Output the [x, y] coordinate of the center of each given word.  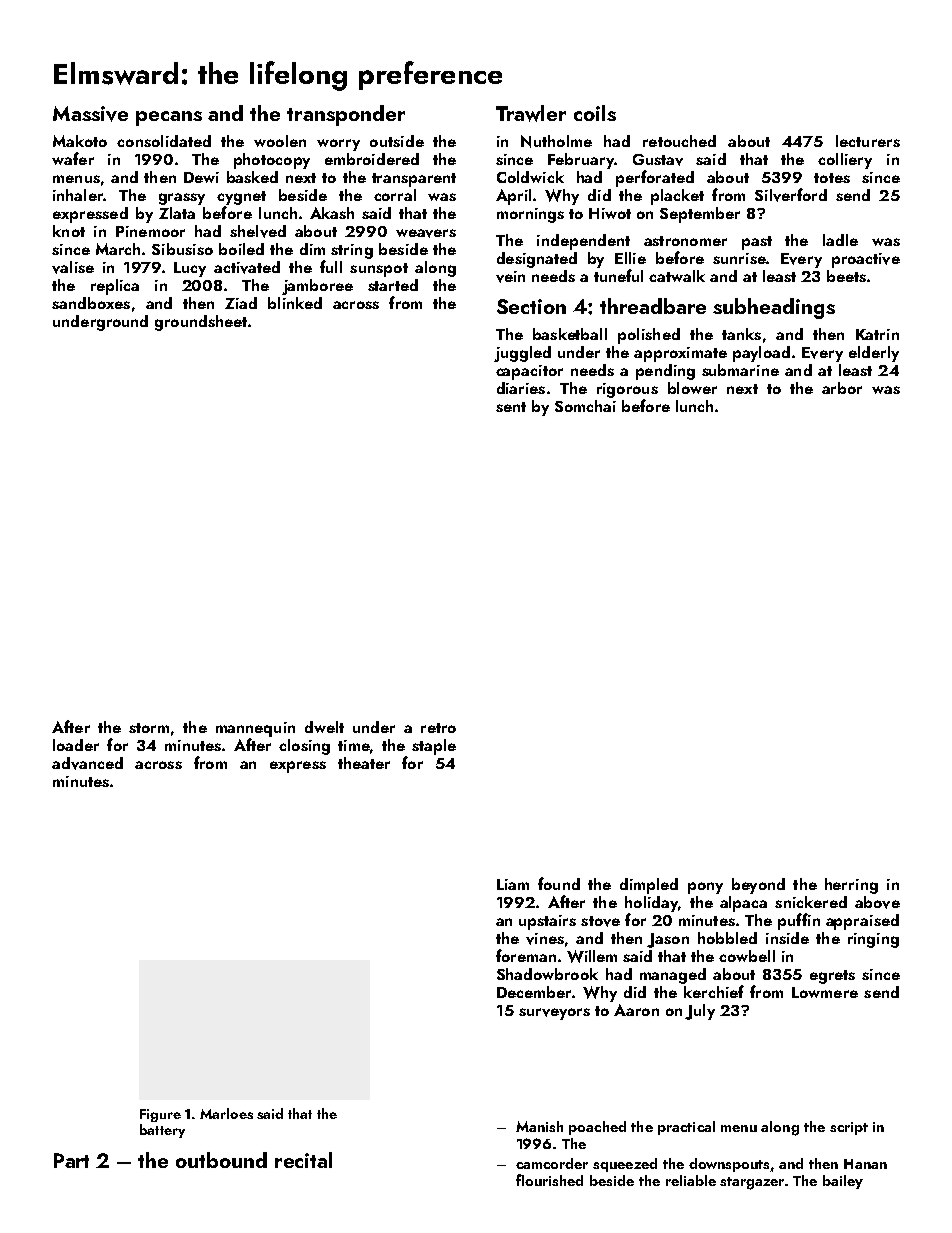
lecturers [868, 141]
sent [511, 407]
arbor [842, 388]
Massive [90, 114]
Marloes [226, 1113]
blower [692, 388]
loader [76, 745]
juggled [522, 354]
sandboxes [91, 303]
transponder [346, 115]
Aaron [636, 1010]
